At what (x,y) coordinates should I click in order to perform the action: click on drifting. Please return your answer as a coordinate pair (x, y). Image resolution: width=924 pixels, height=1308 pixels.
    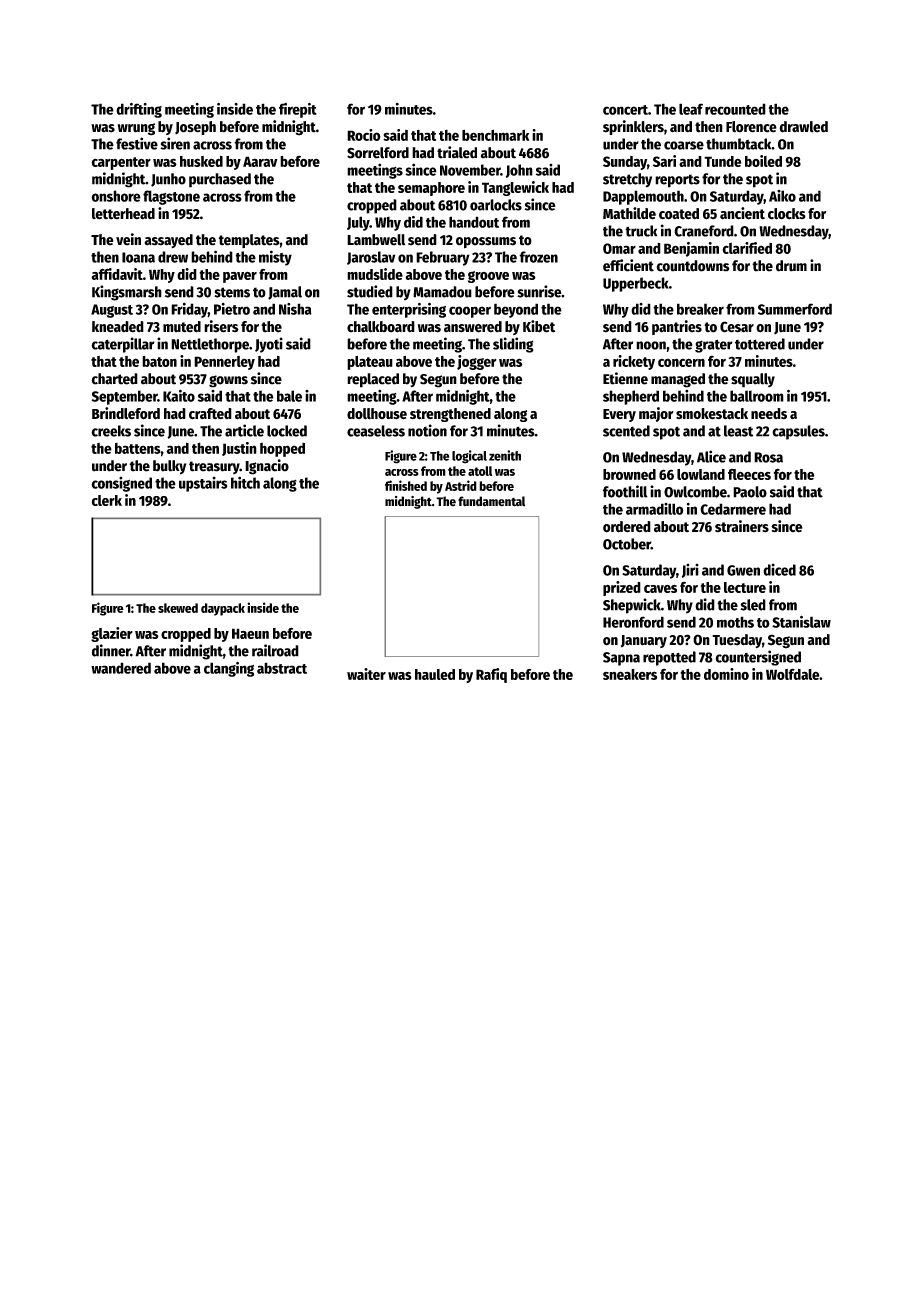
    Looking at the image, I should click on (139, 110).
